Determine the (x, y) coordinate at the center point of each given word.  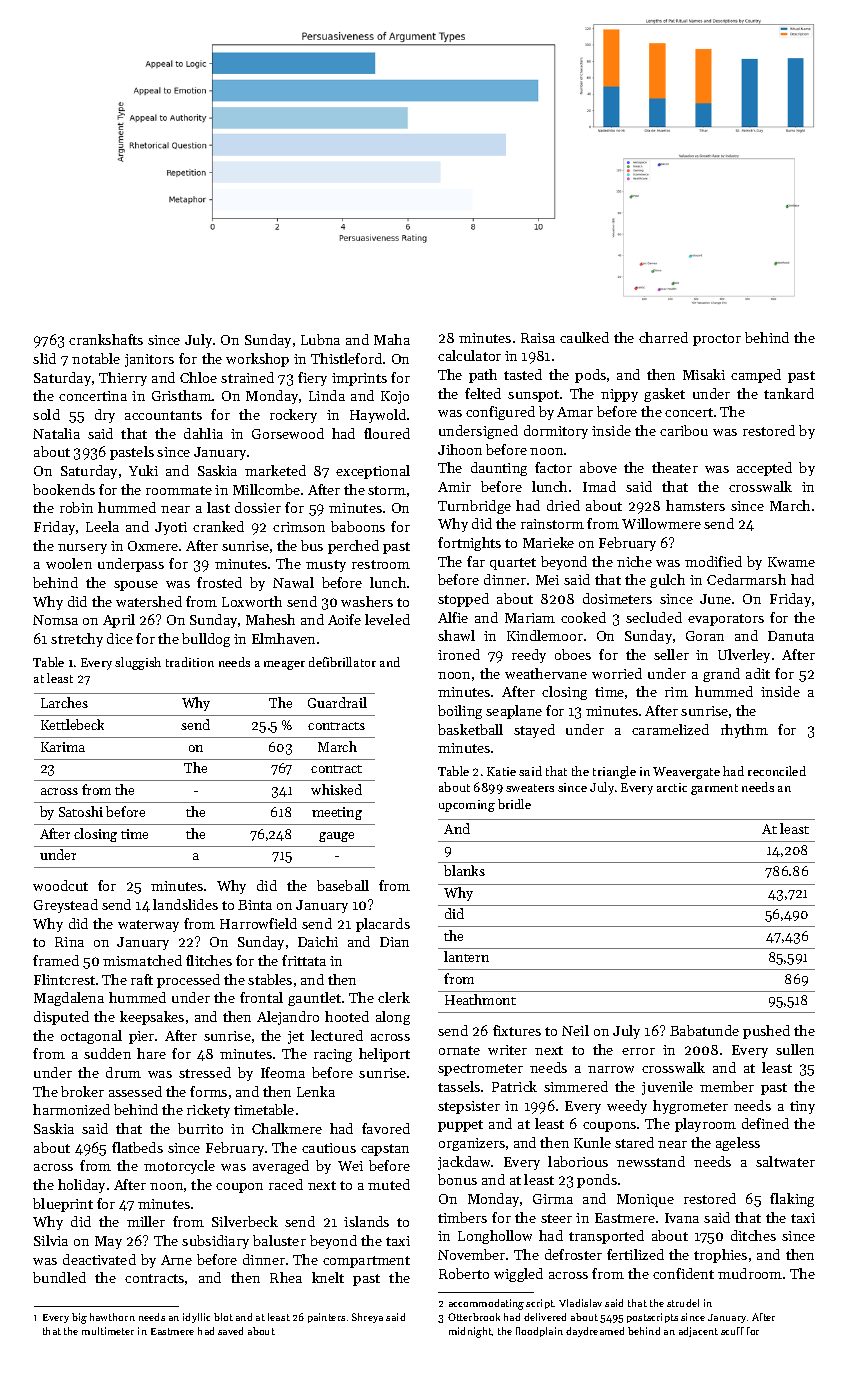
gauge (336, 837)
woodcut (60, 885)
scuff (732, 1331)
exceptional (373, 472)
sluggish (138, 663)
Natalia (56, 433)
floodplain (539, 1332)
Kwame (791, 562)
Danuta (791, 636)
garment (714, 789)
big (79, 1318)
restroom (381, 564)
